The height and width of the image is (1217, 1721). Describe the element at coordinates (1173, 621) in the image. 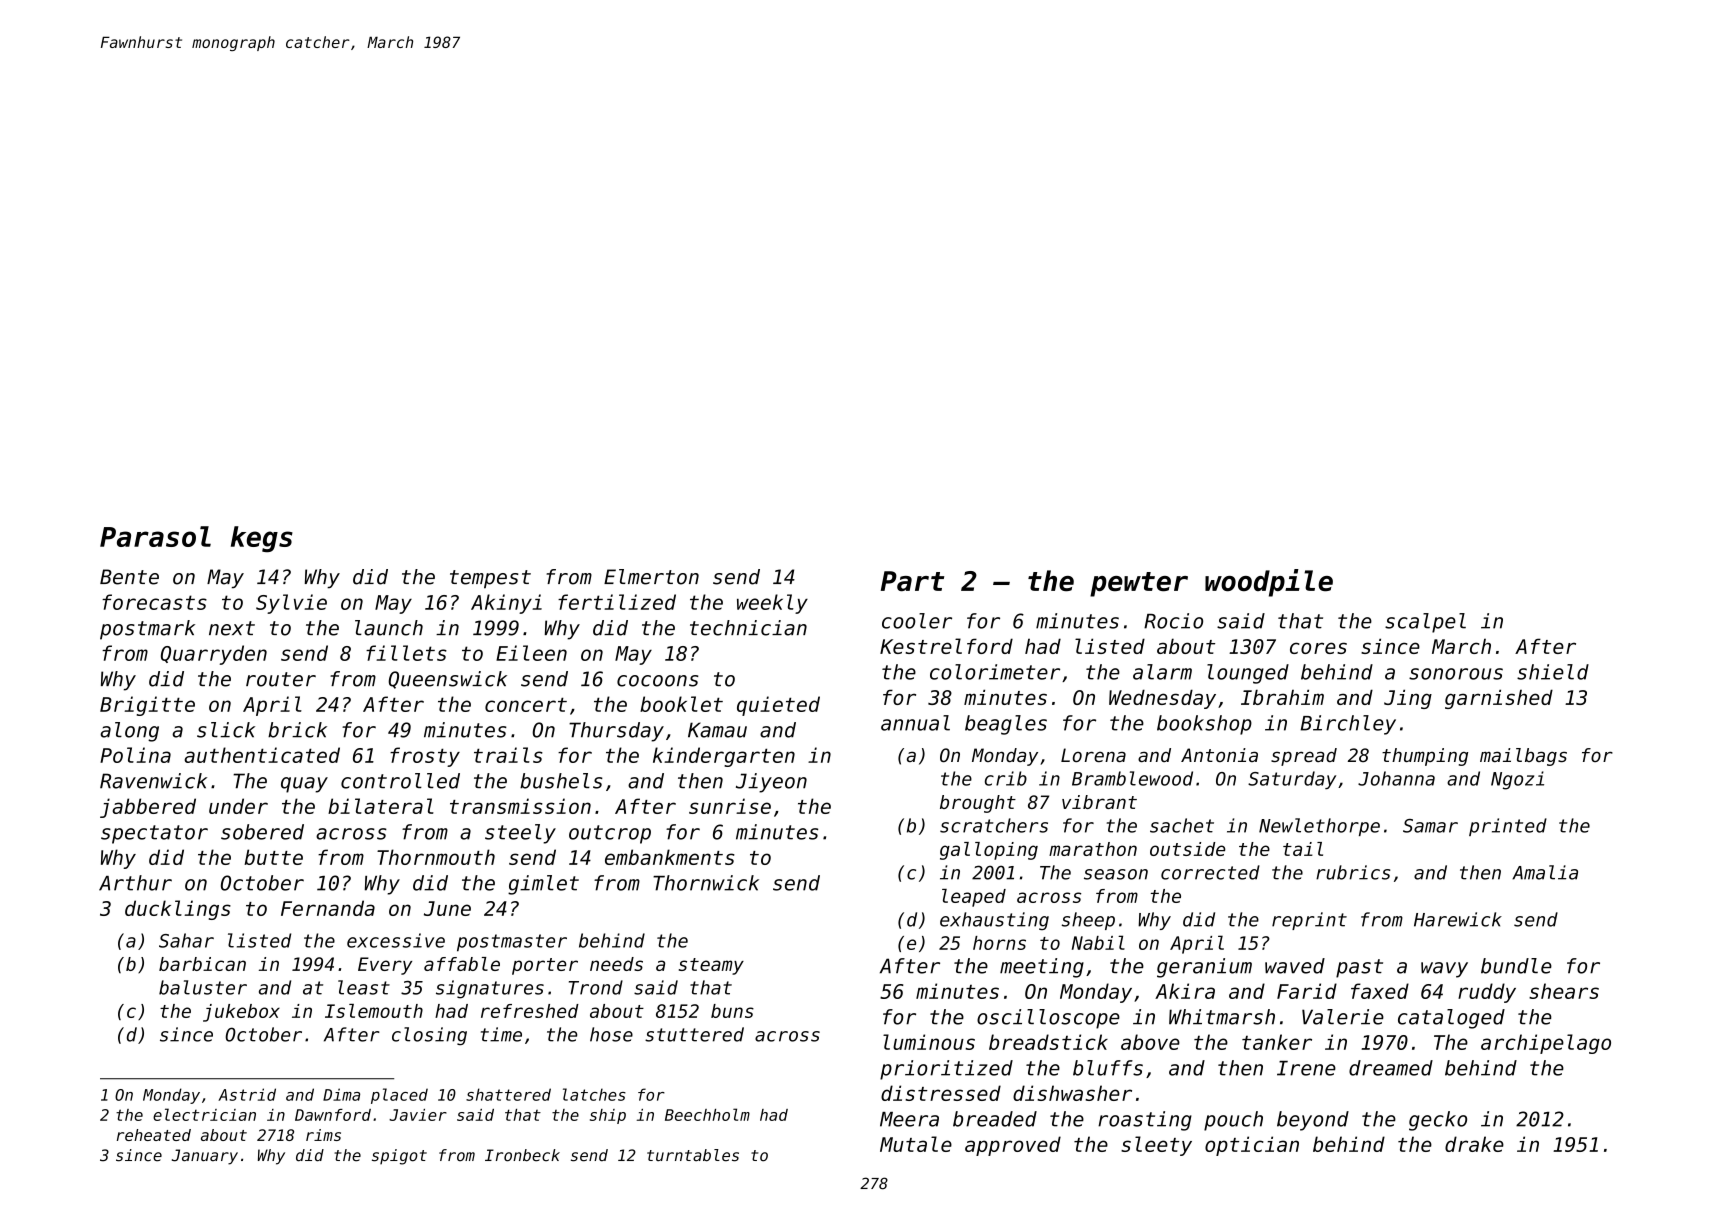

I see `Rocio` at that location.
